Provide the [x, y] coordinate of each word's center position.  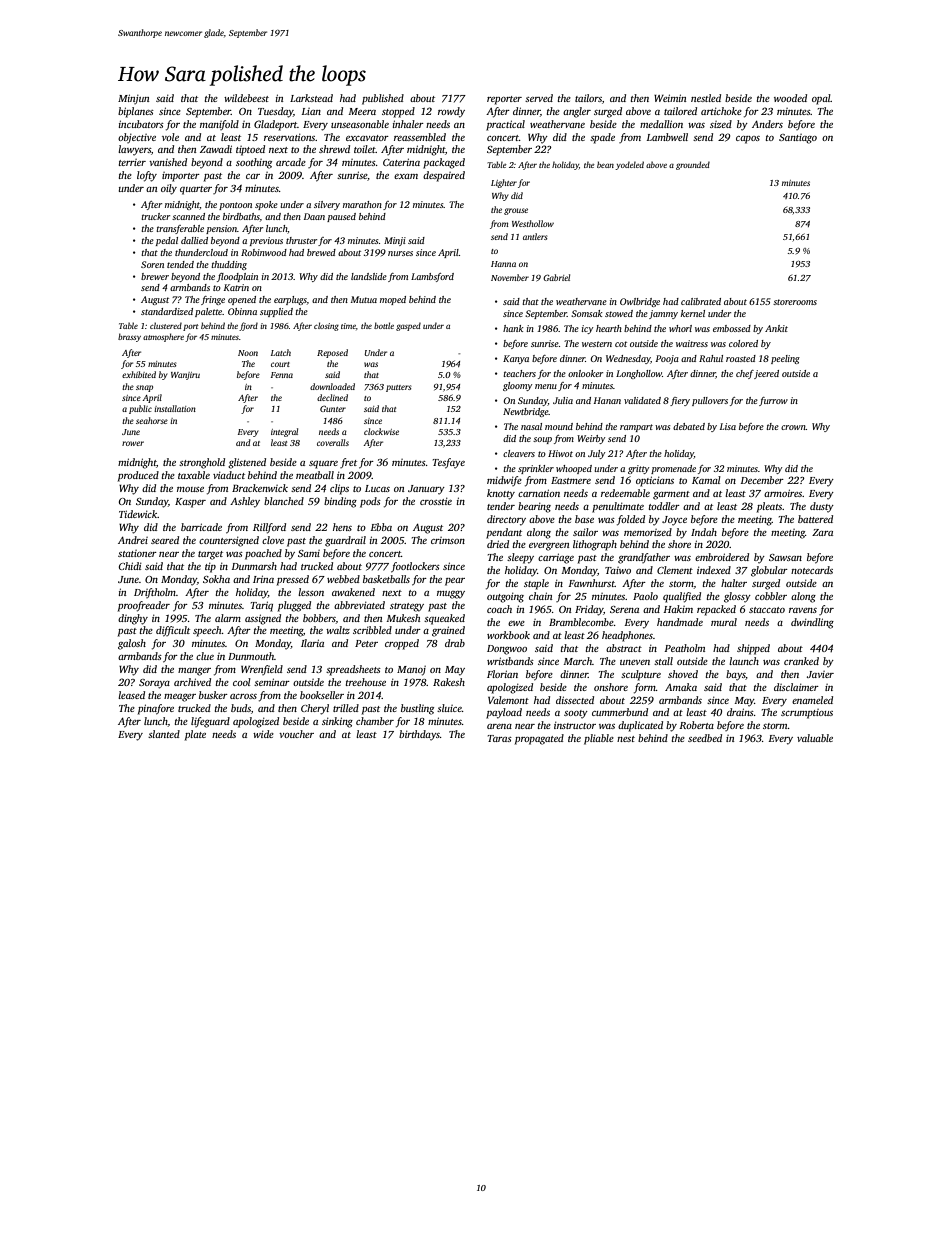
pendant [504, 533]
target [210, 555]
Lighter [504, 183]
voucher [296, 734]
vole [170, 137]
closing [326, 326]
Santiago [798, 139]
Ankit [776, 328]
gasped [408, 326]
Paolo [645, 596]
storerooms [795, 302]
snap [144, 388]
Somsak [587, 313]
